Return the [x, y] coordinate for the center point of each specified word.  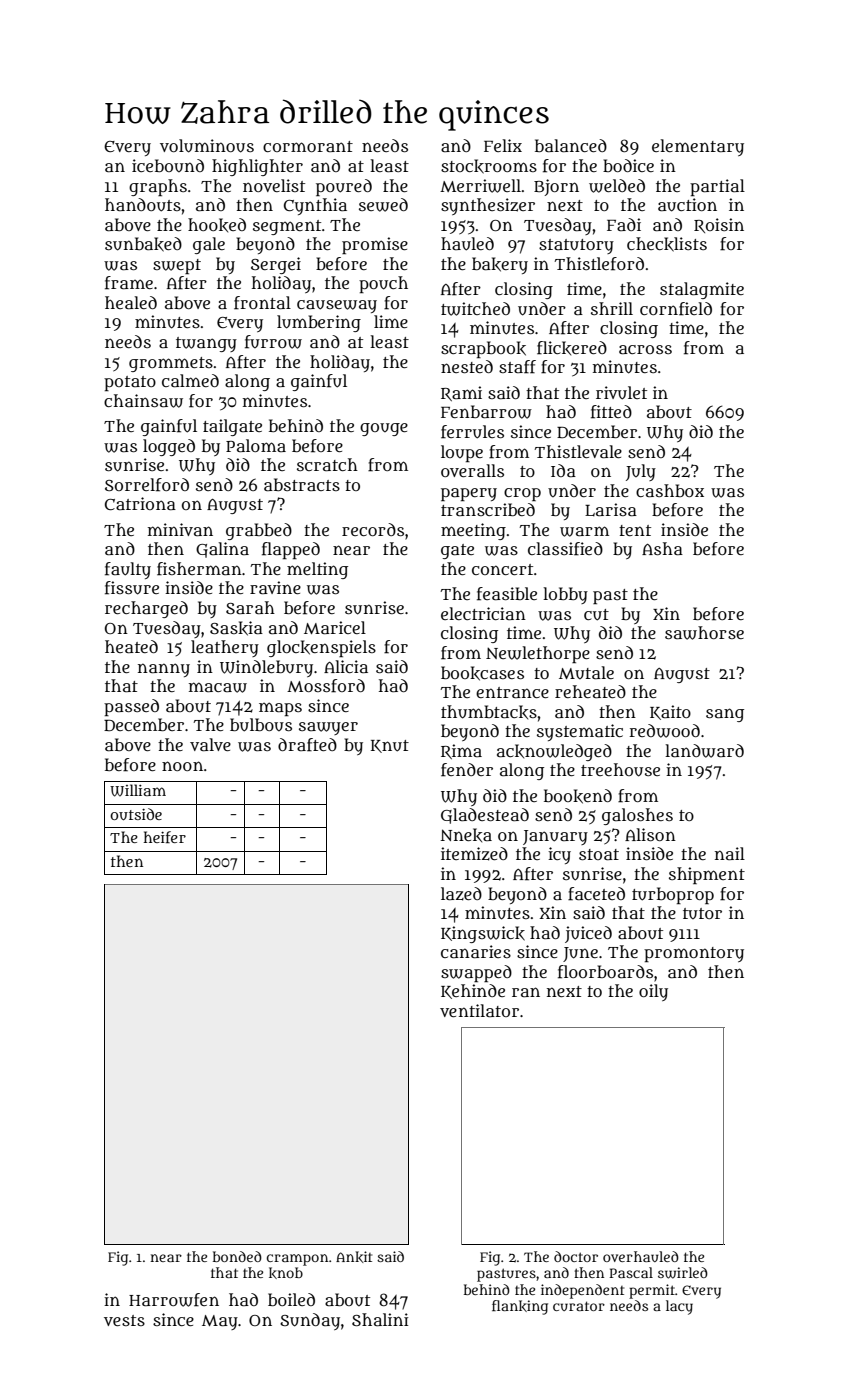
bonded [237, 1256]
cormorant [308, 146]
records [373, 529]
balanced [571, 146]
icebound [168, 165]
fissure [132, 588]
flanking [520, 1307]
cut [596, 615]
